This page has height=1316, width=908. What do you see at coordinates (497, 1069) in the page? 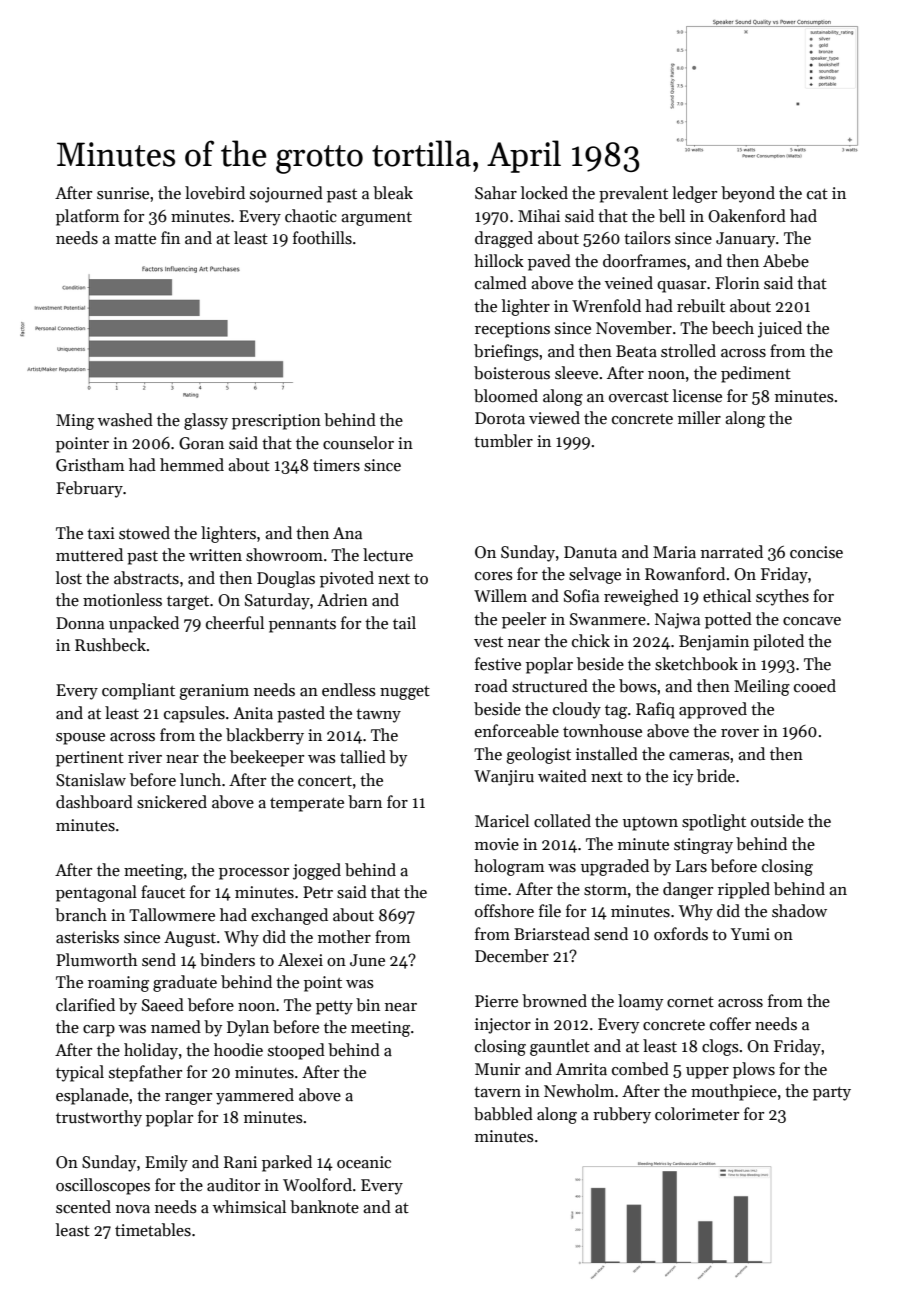
I see `Munir` at bounding box center [497, 1069].
